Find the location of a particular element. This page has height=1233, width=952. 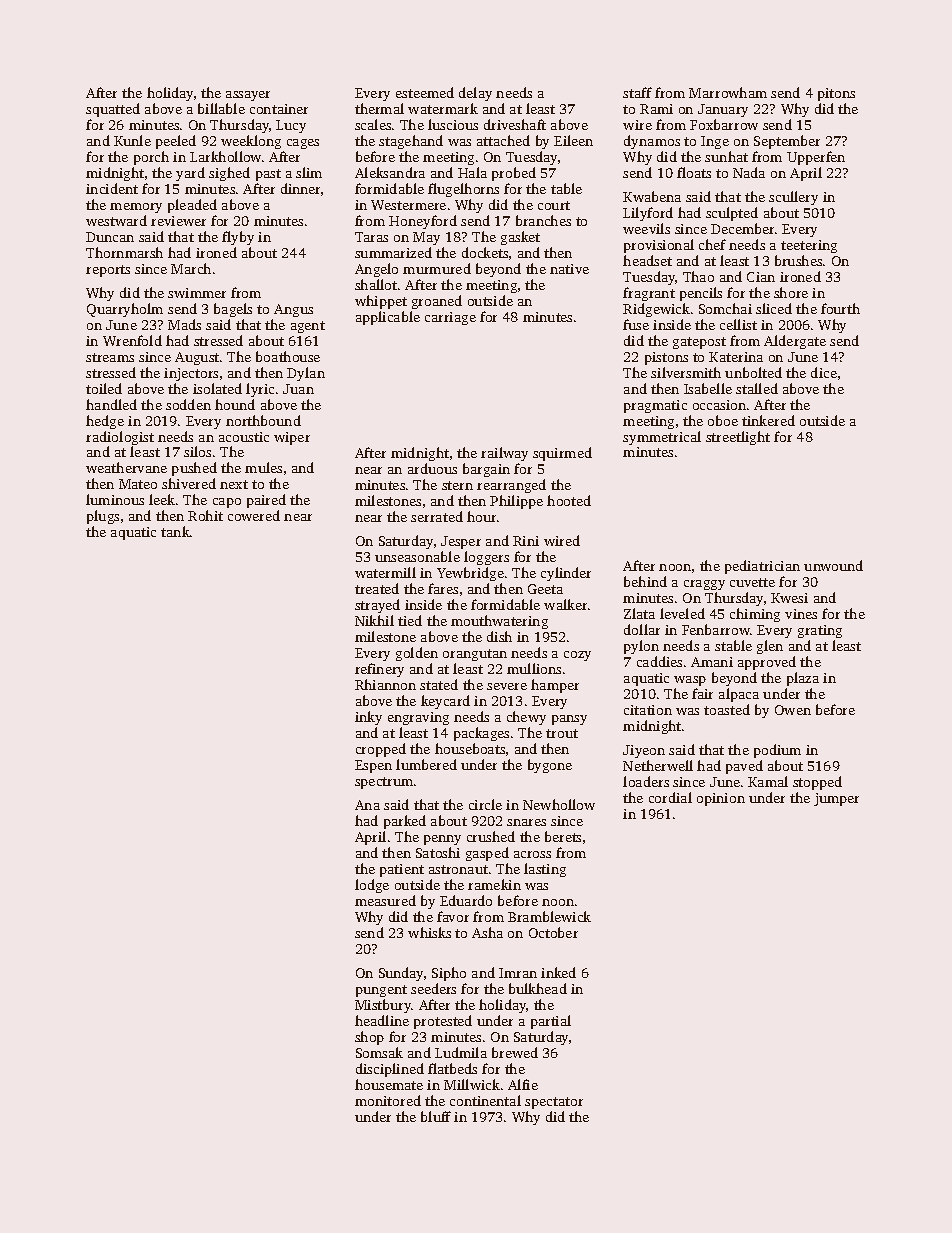

Upperfen is located at coordinates (816, 158).
